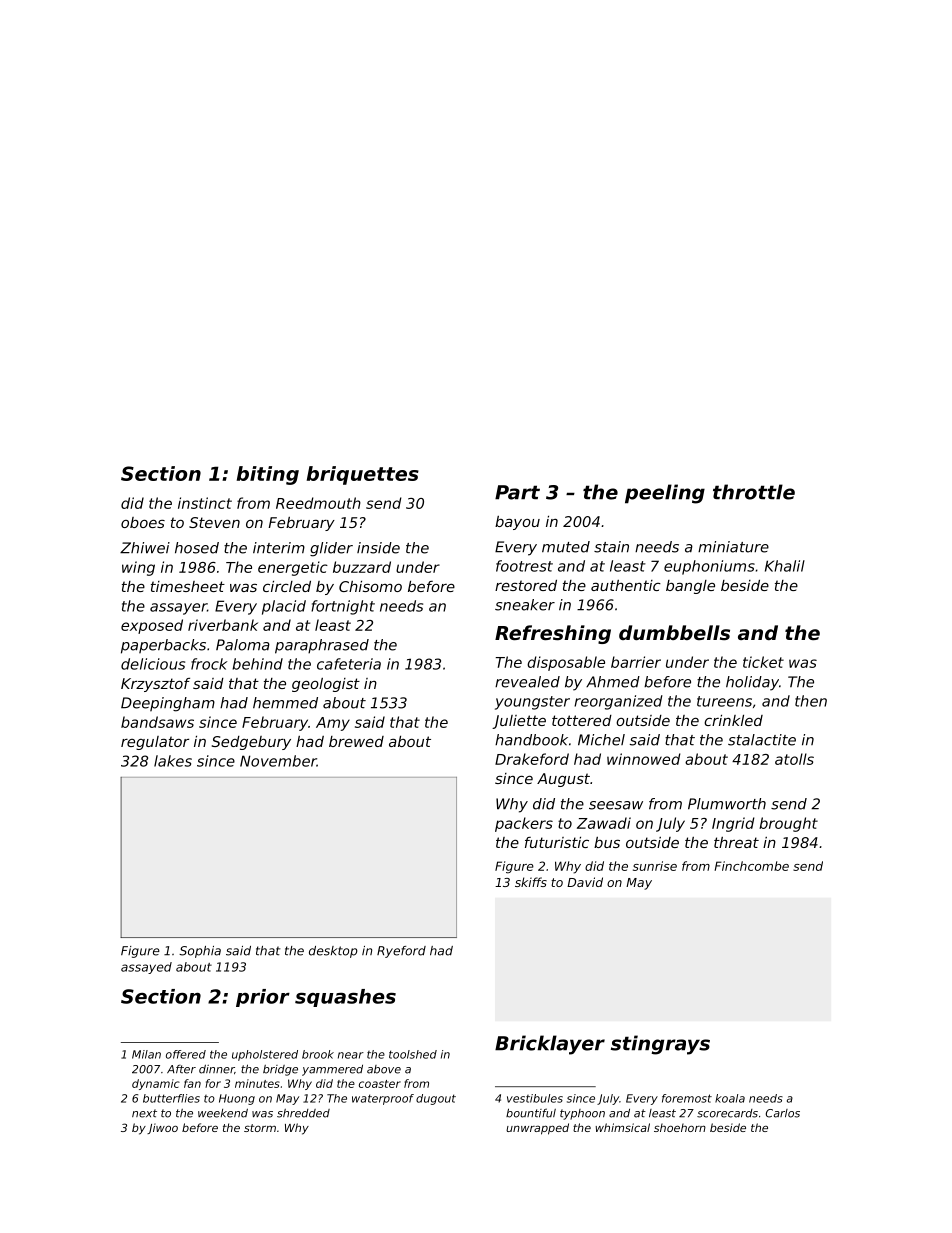  I want to click on Milan, so click(146, 1054).
